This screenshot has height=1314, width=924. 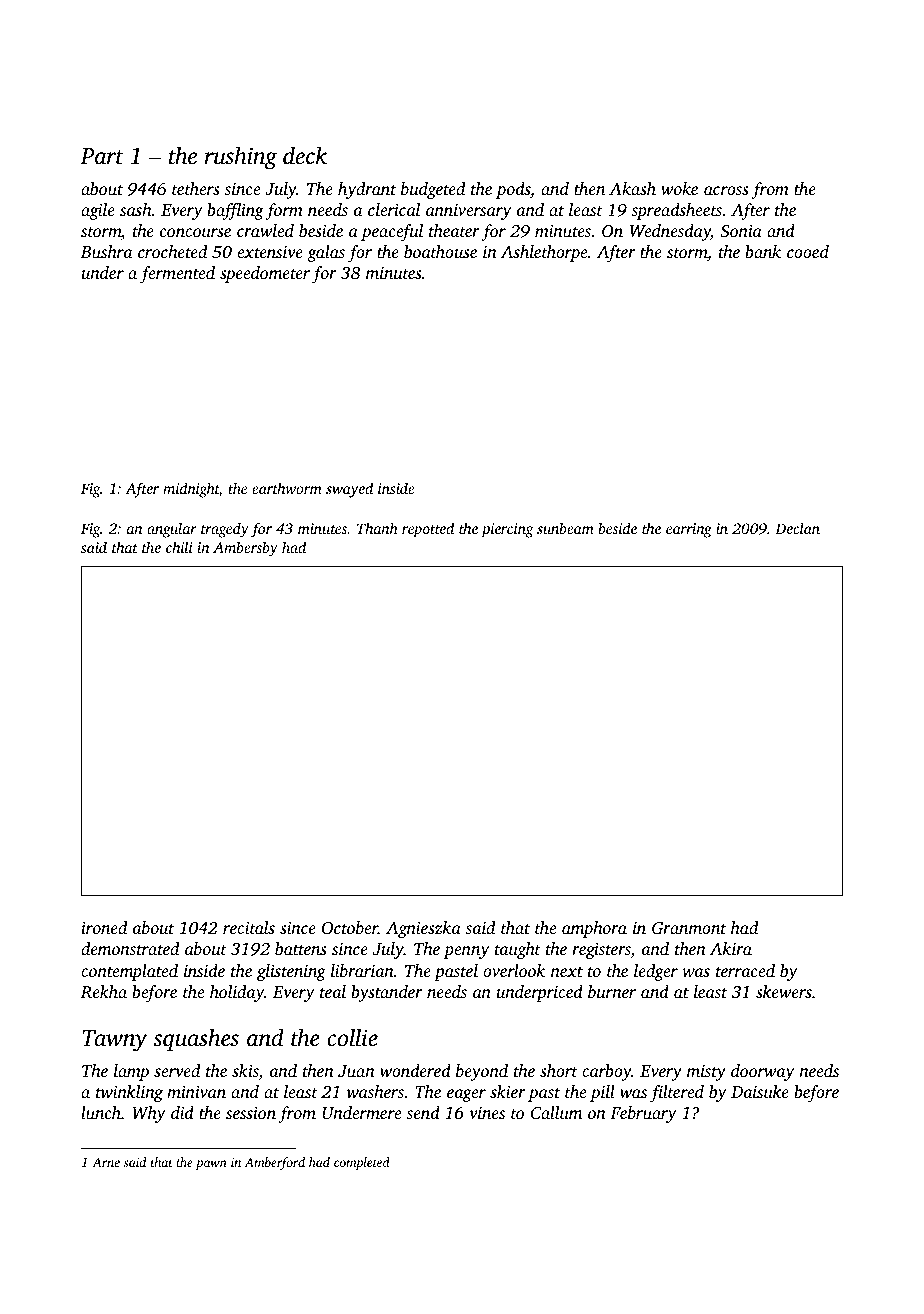 I want to click on cooed, so click(x=808, y=251).
